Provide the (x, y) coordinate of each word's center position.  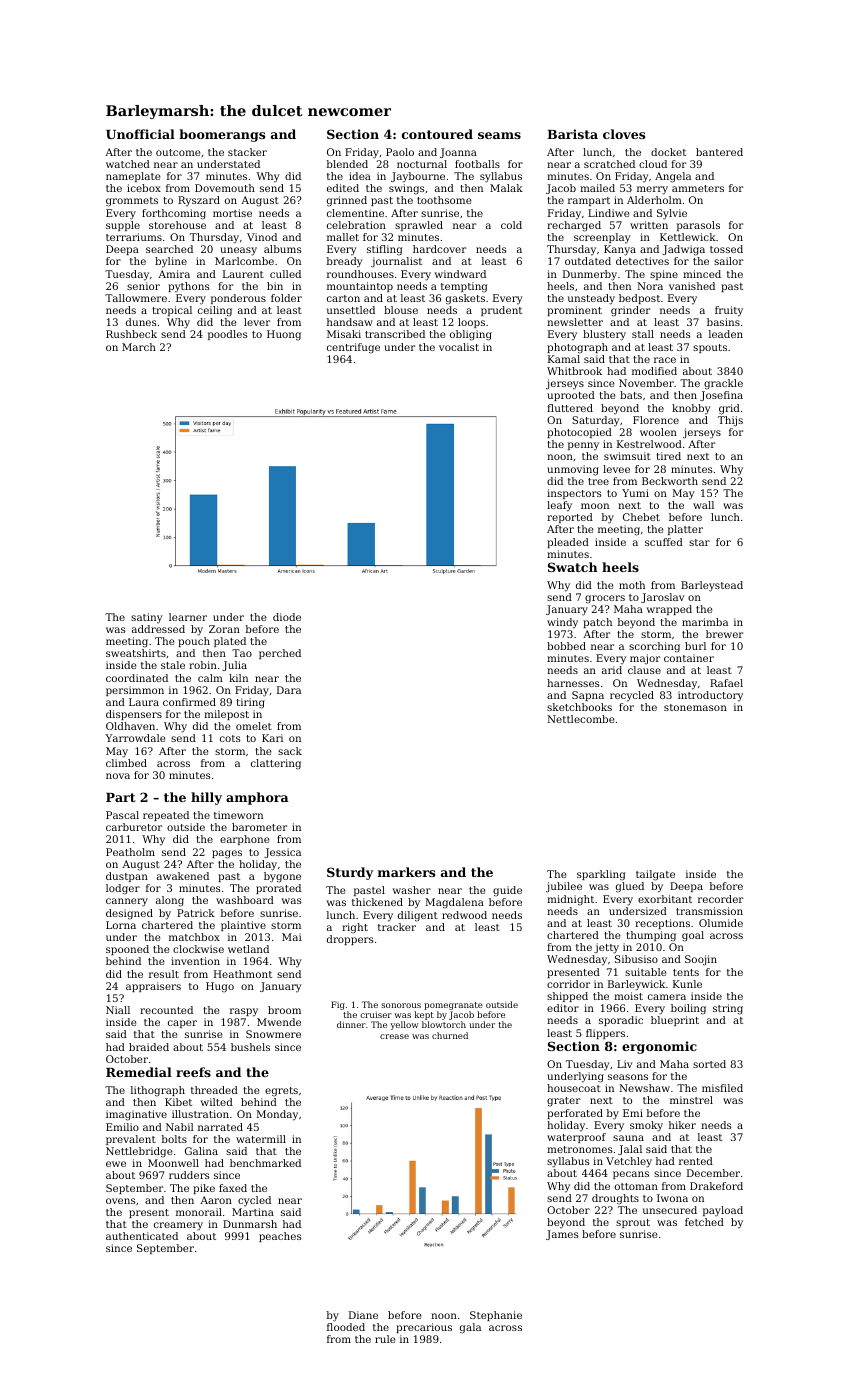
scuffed (664, 542)
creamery (178, 1226)
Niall (118, 1010)
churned (450, 1035)
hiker (682, 1125)
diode (287, 617)
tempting (464, 287)
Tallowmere (136, 298)
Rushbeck (131, 334)
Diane (363, 1315)
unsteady (591, 299)
